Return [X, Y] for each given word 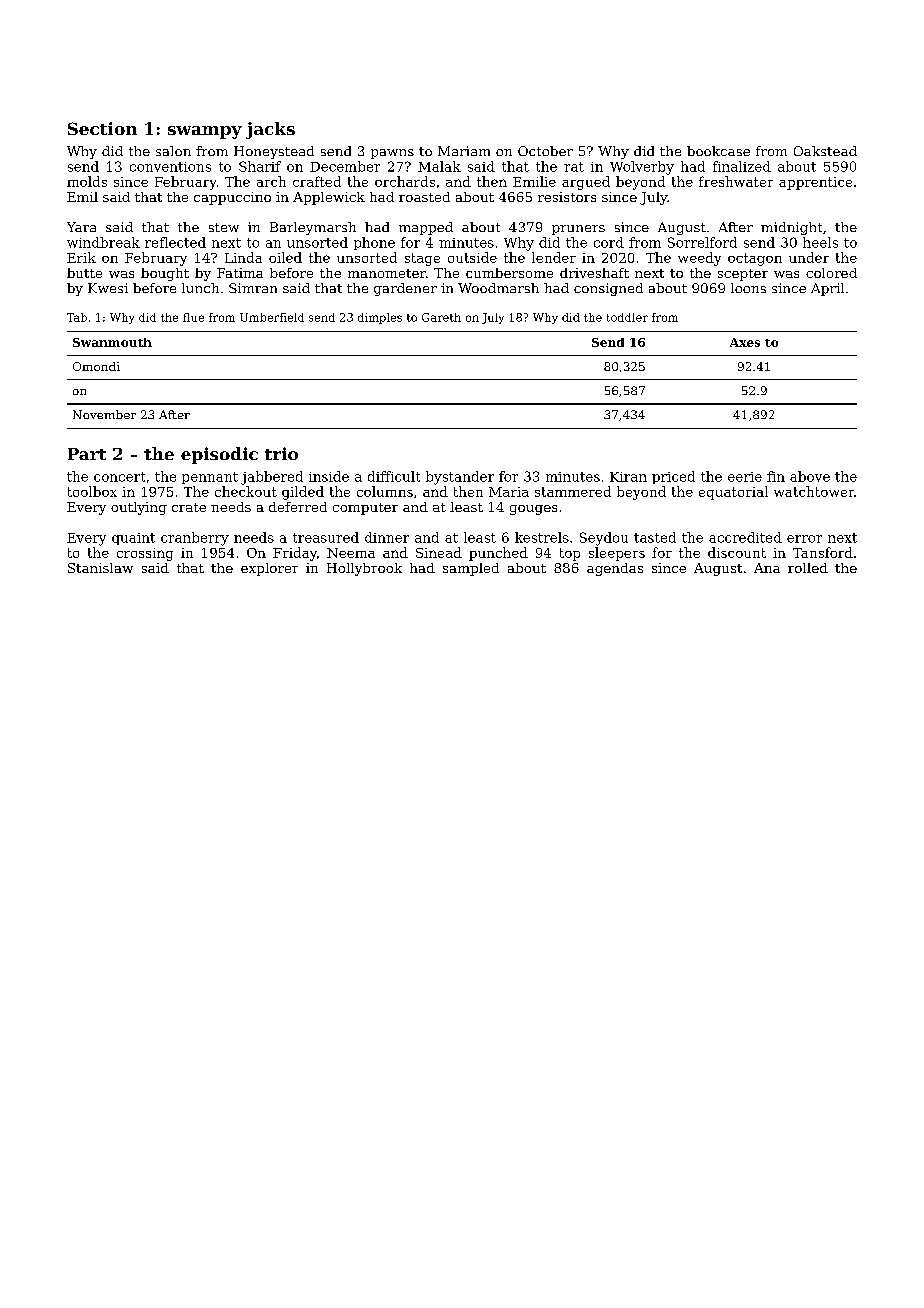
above [810, 476]
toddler [627, 317]
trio [281, 453]
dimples [380, 318]
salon [173, 151]
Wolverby [642, 168]
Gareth [441, 317]
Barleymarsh [313, 228]
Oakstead [825, 151]
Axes [745, 342]
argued [586, 183]
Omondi [96, 366]
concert [119, 477]
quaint [133, 539]
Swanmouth [112, 342]
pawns [392, 154]
